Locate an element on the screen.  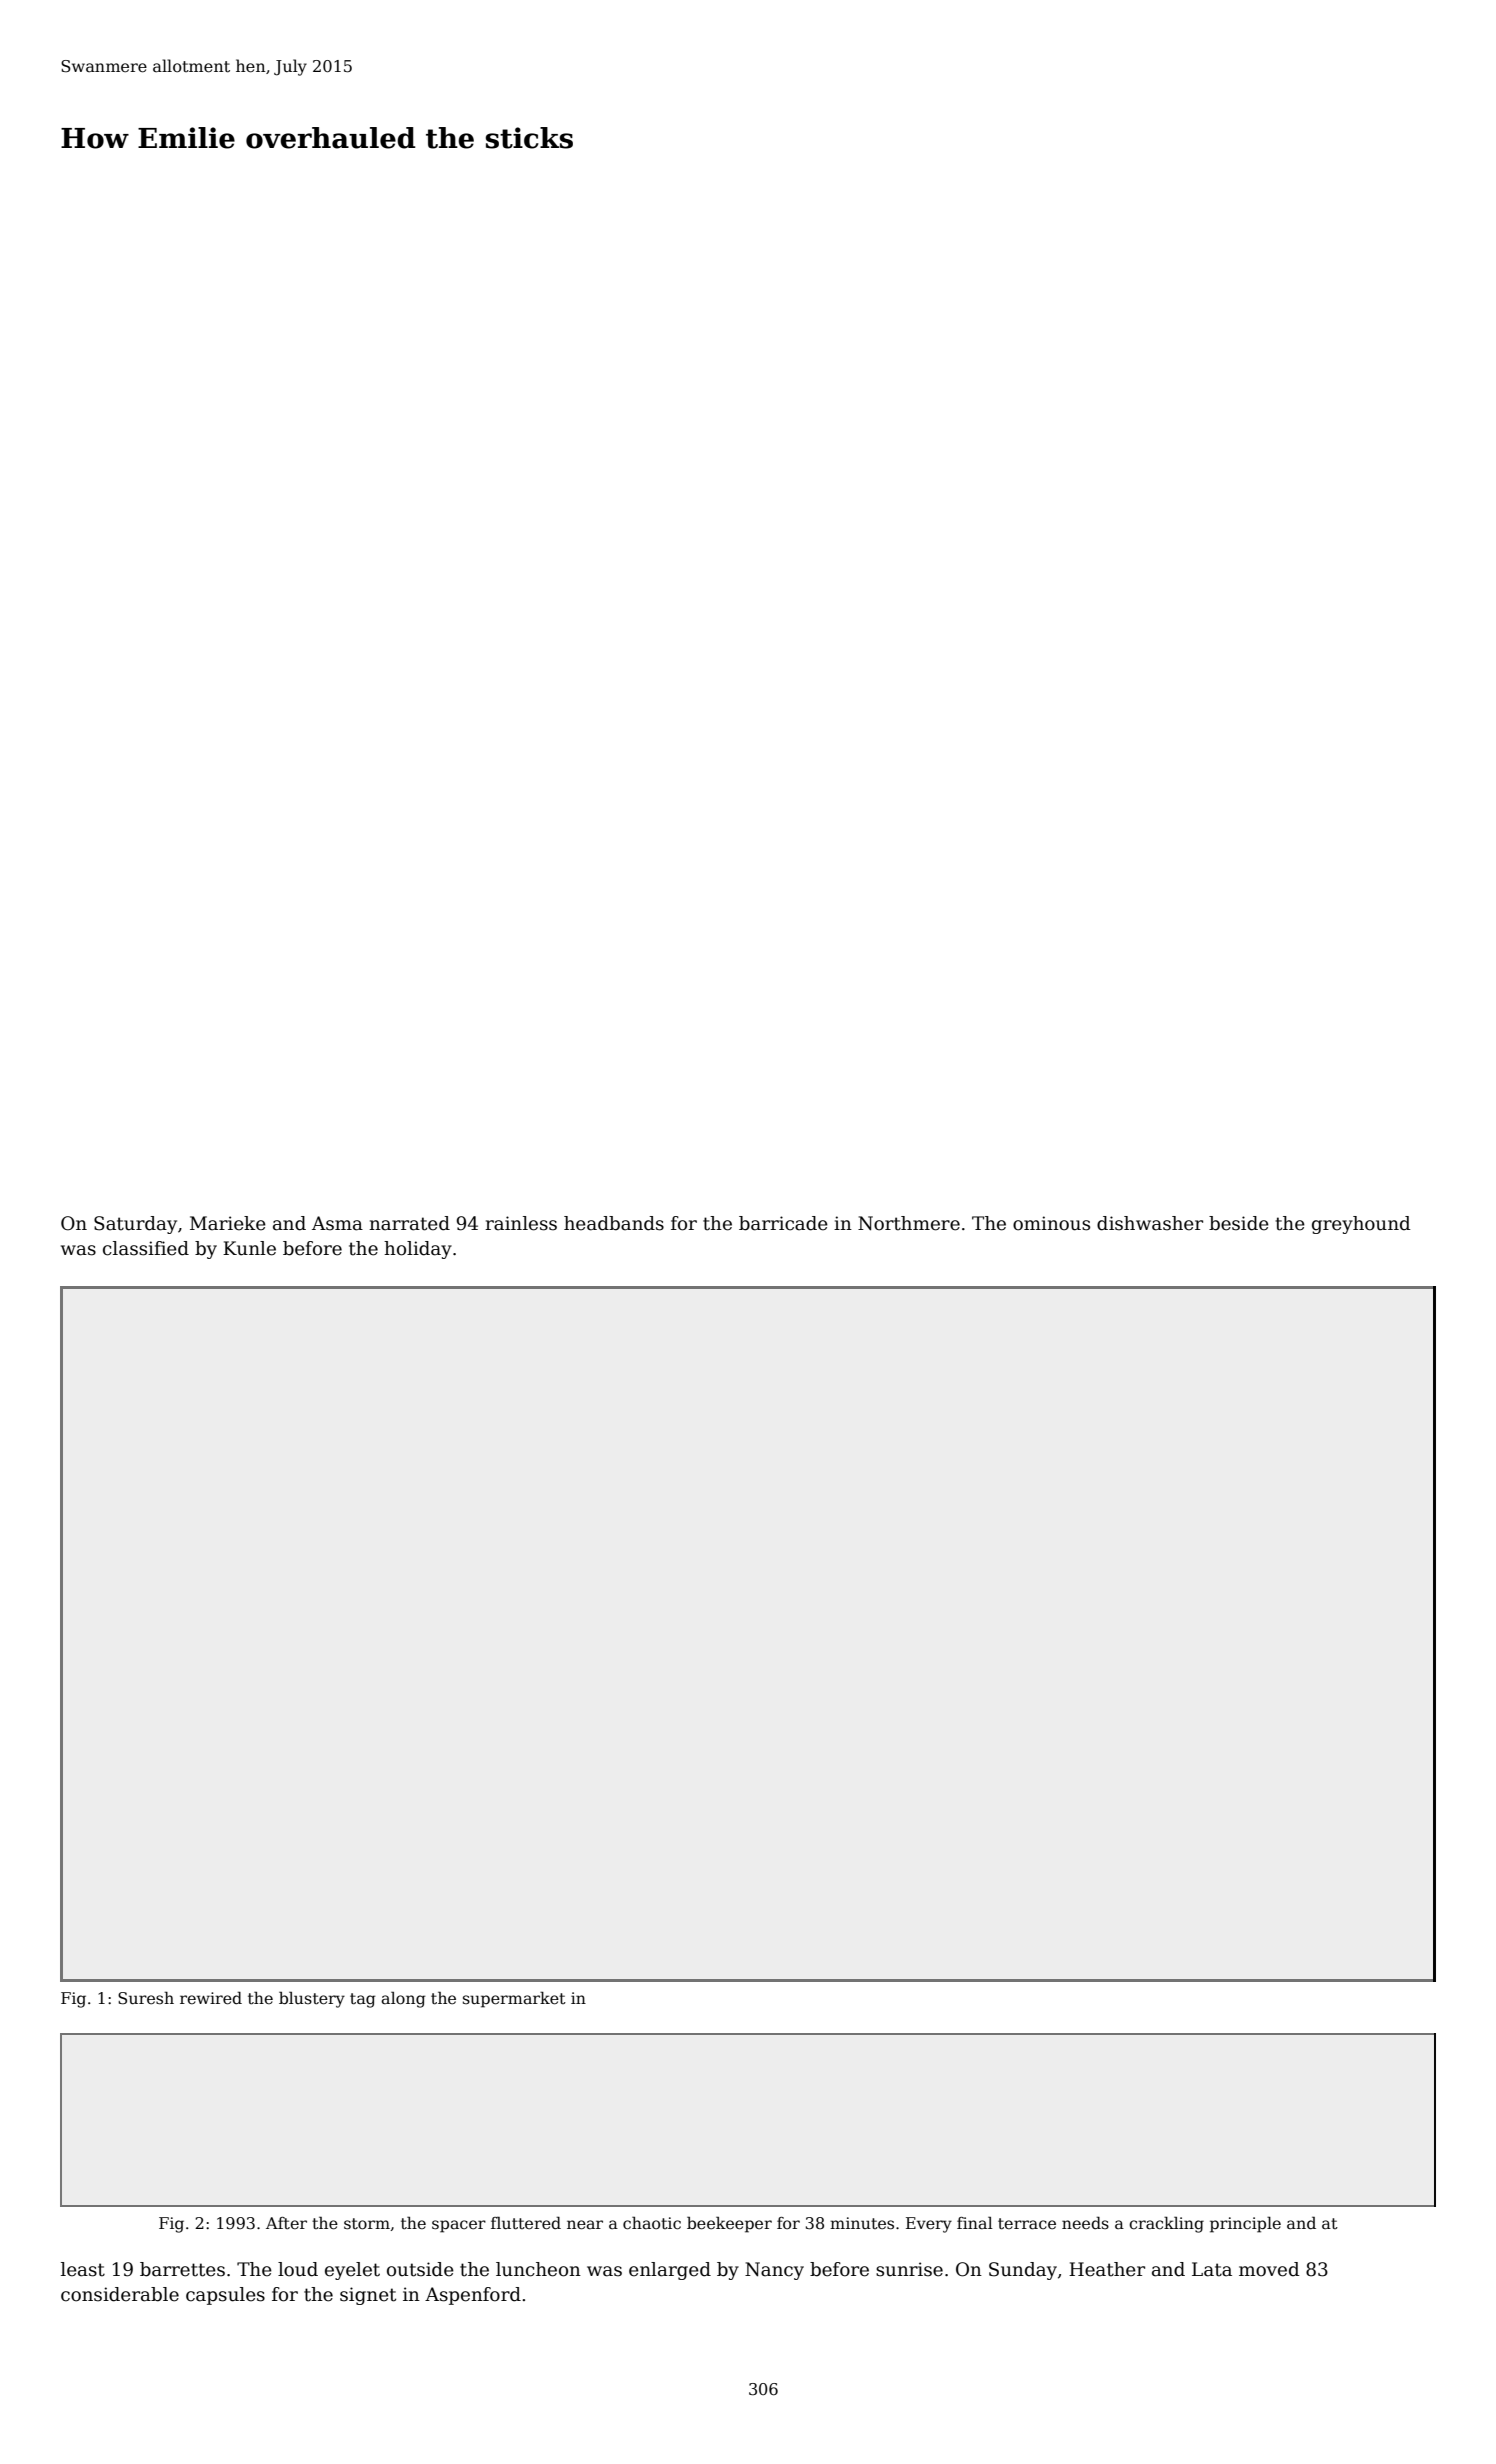
principle is located at coordinates (1245, 2224).
